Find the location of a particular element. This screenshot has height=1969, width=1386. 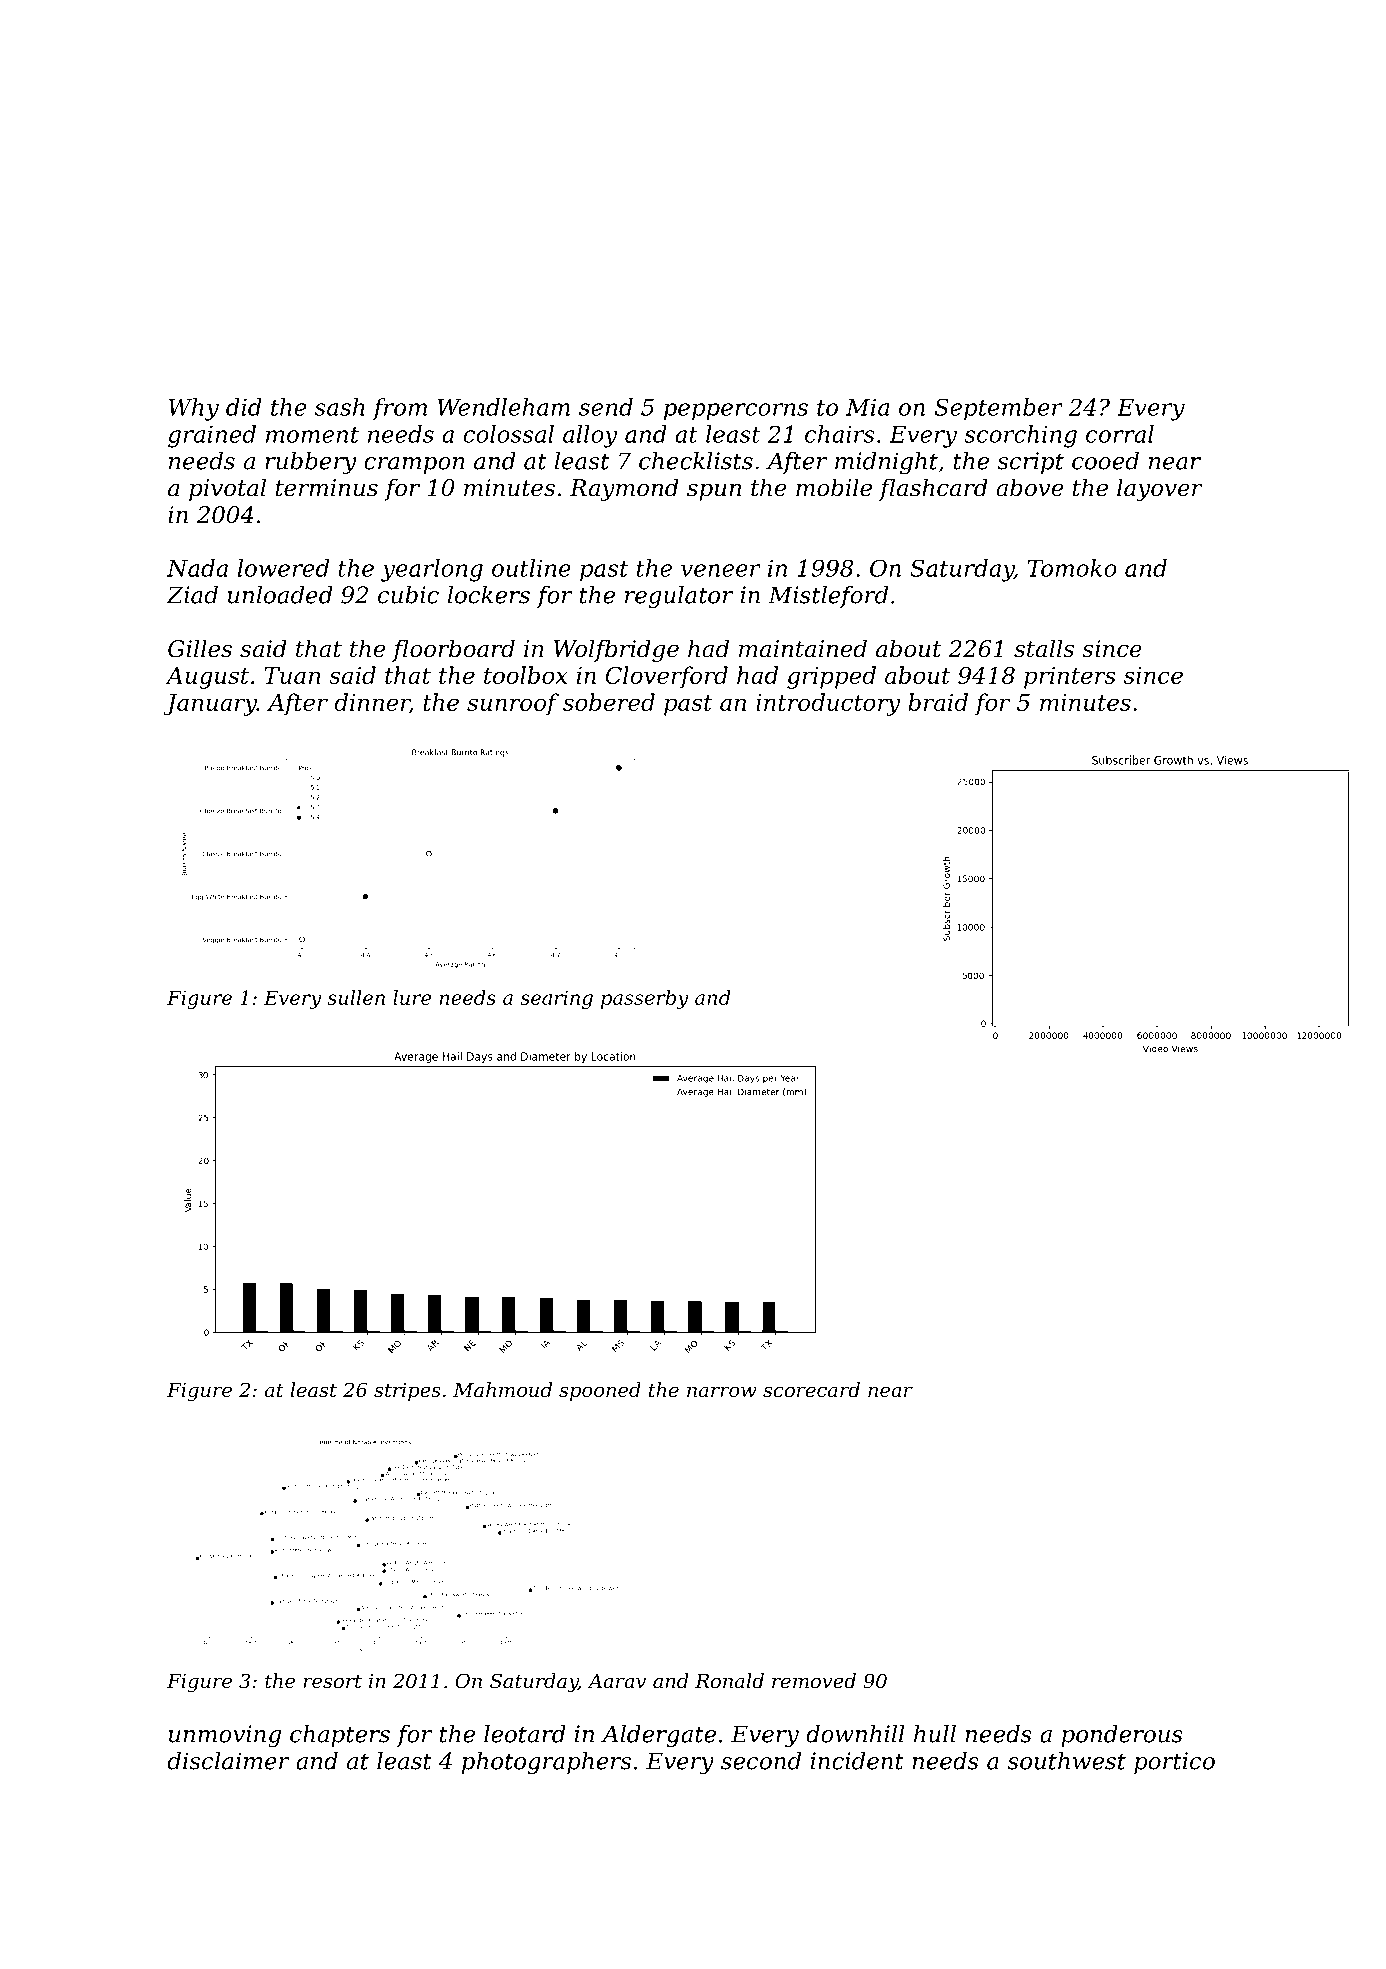

narrow is located at coordinates (722, 1392).
